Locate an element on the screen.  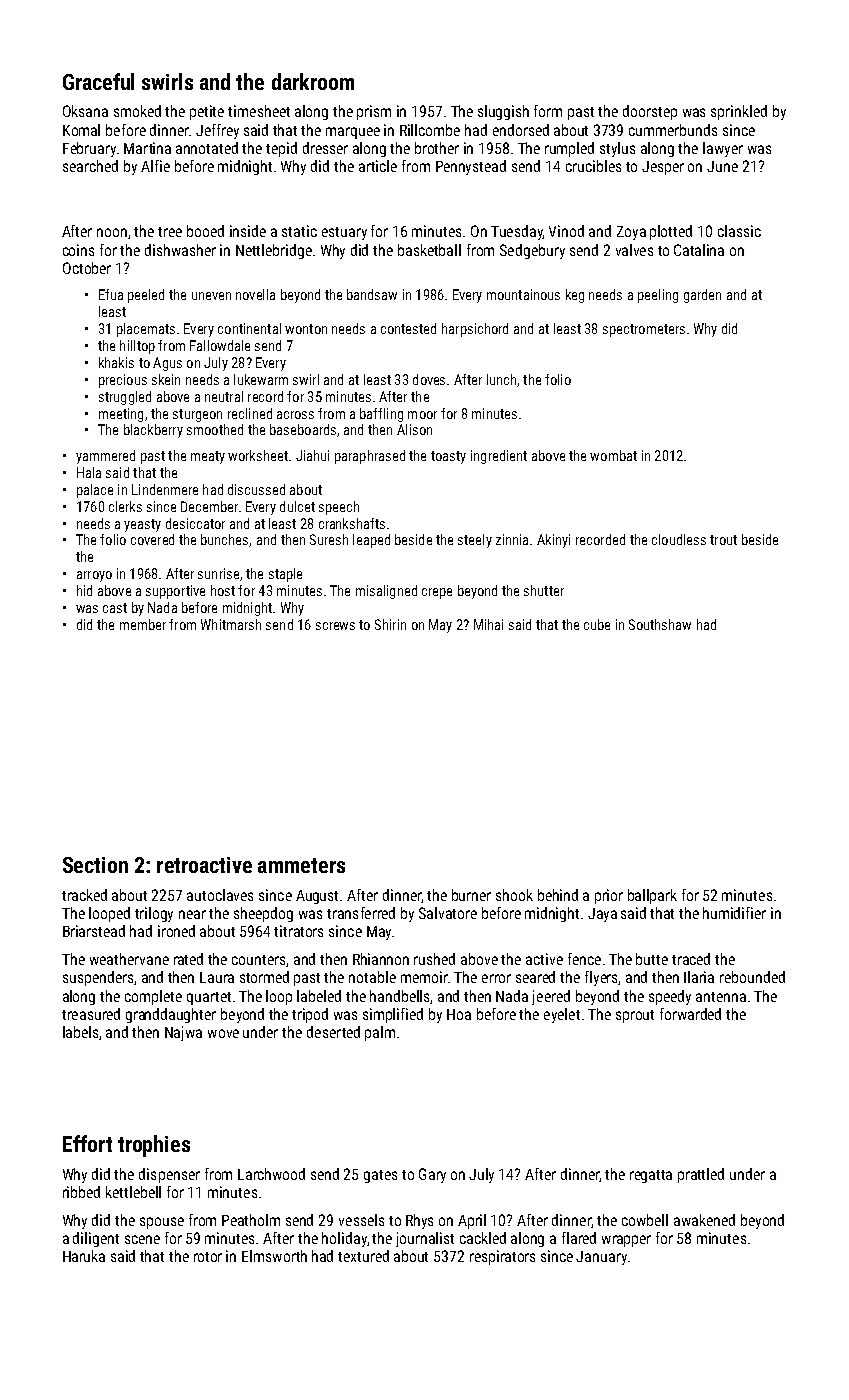
khakis is located at coordinates (116, 362).
